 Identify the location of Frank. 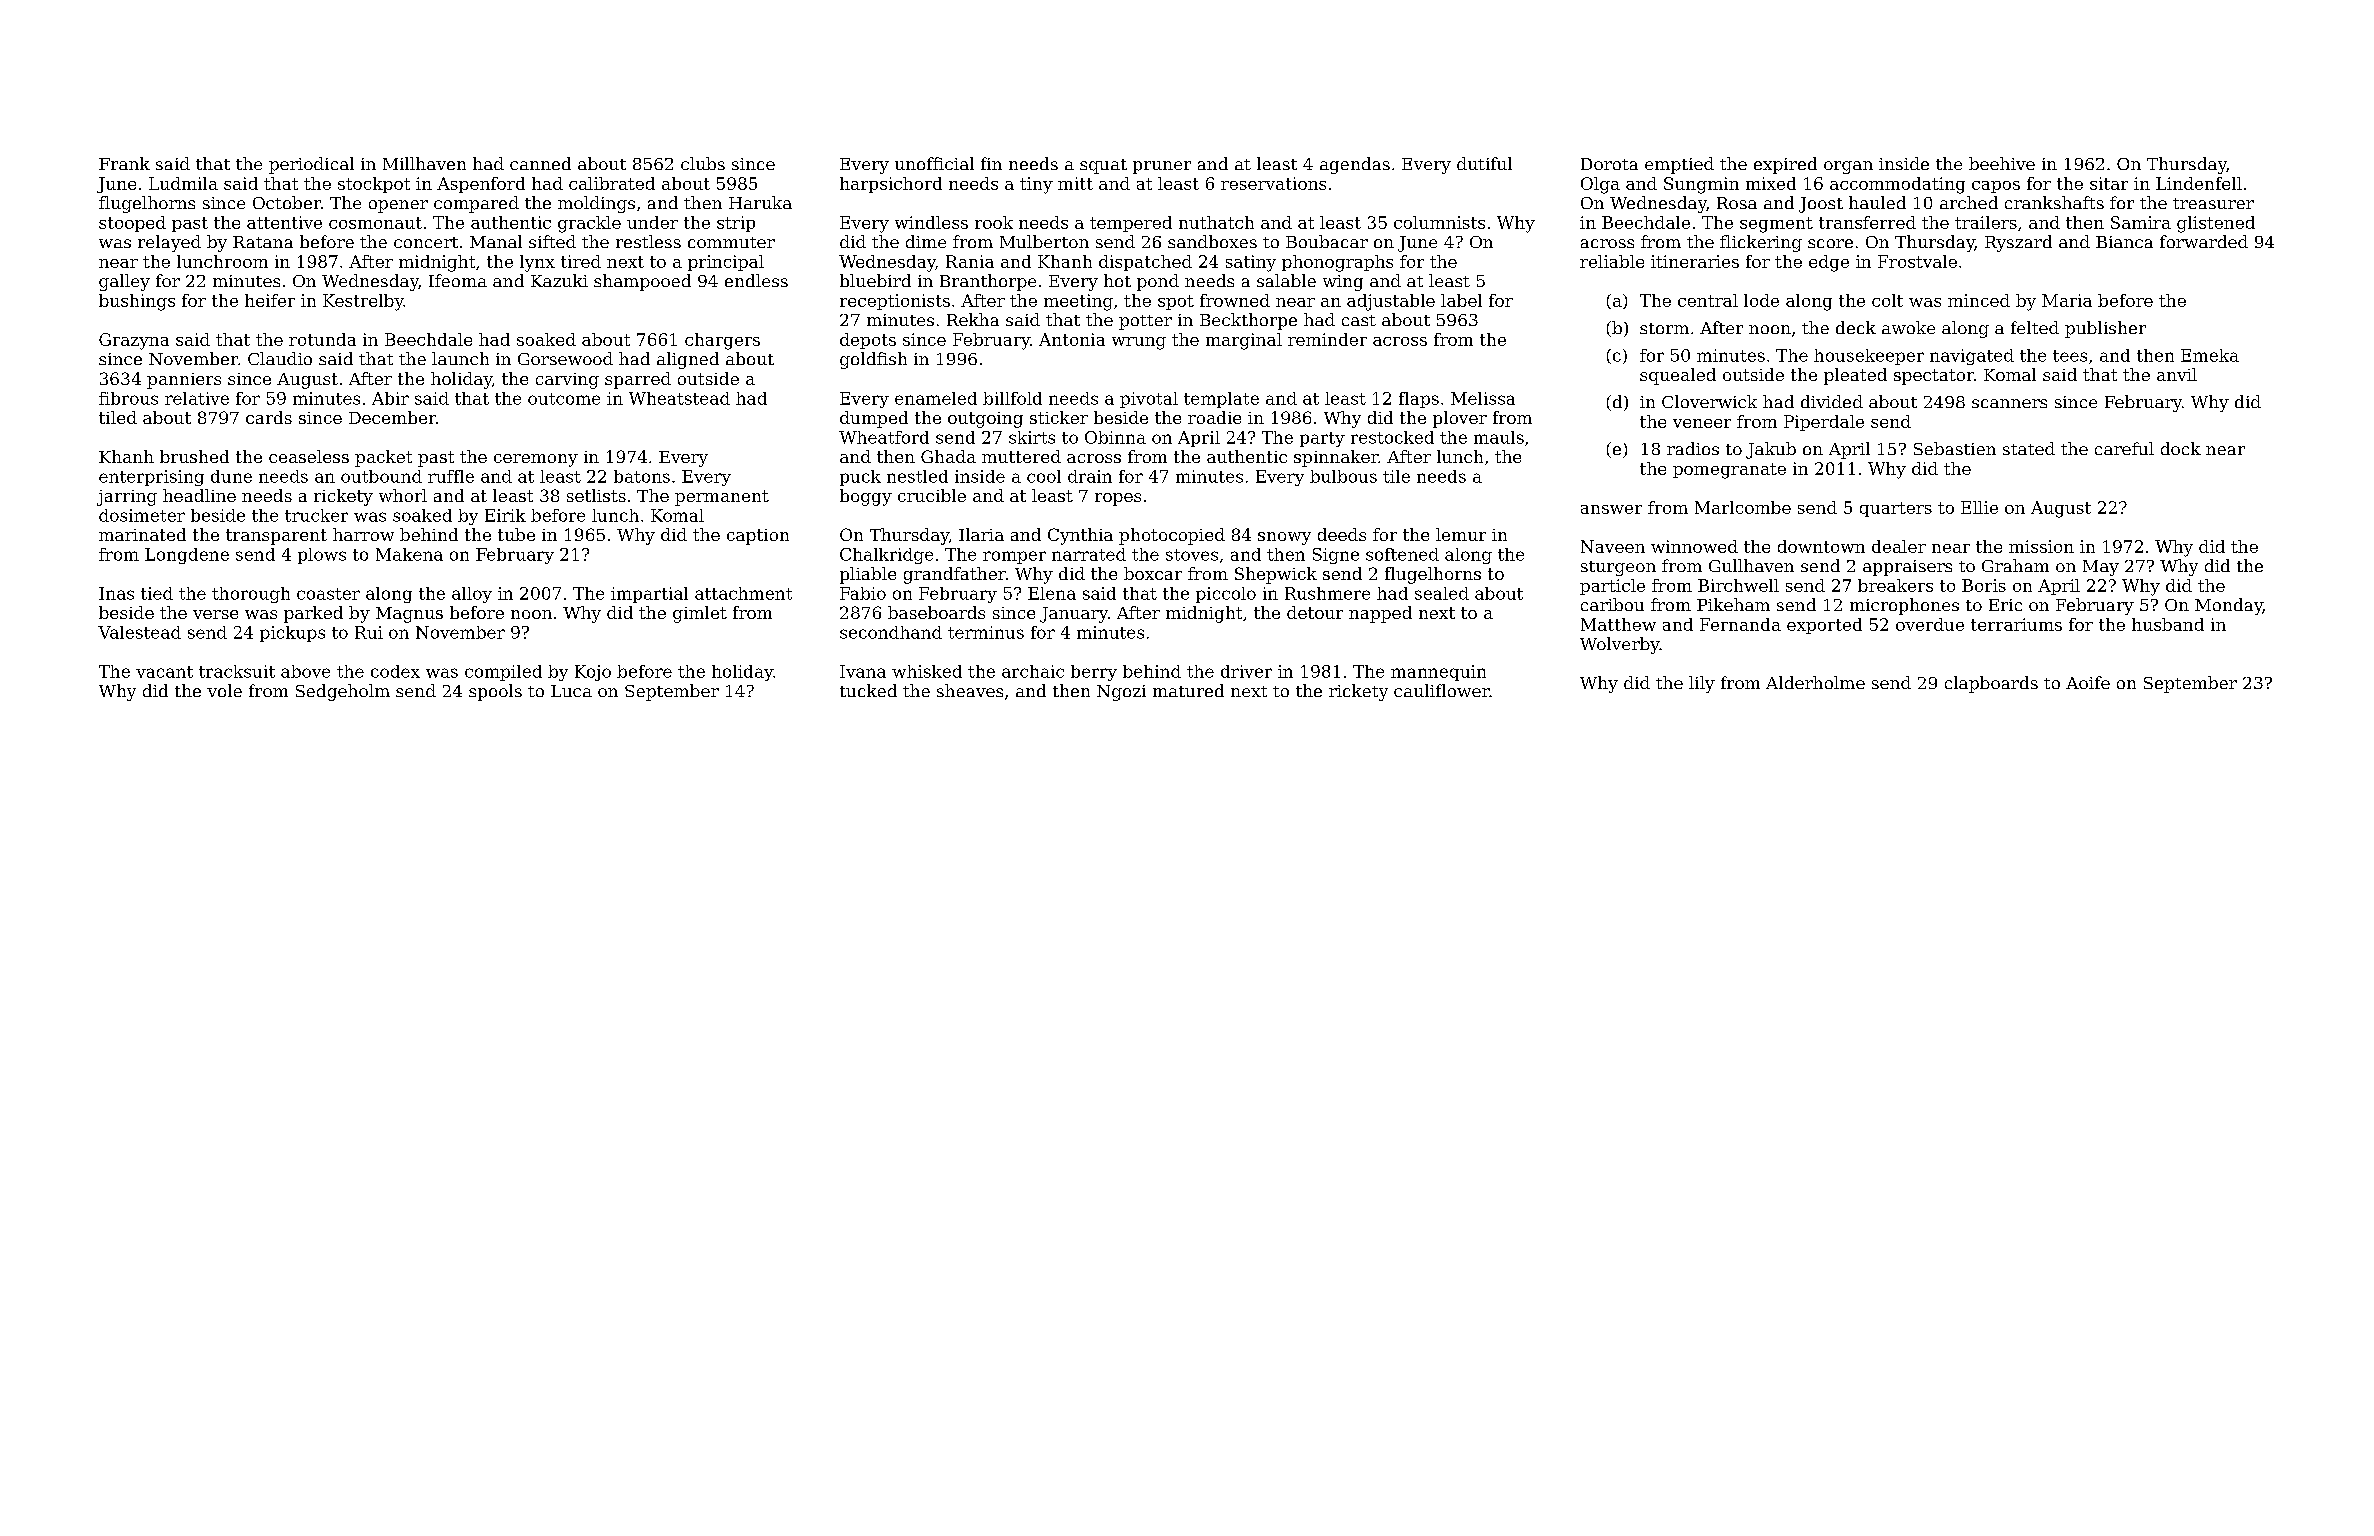
(124, 163).
